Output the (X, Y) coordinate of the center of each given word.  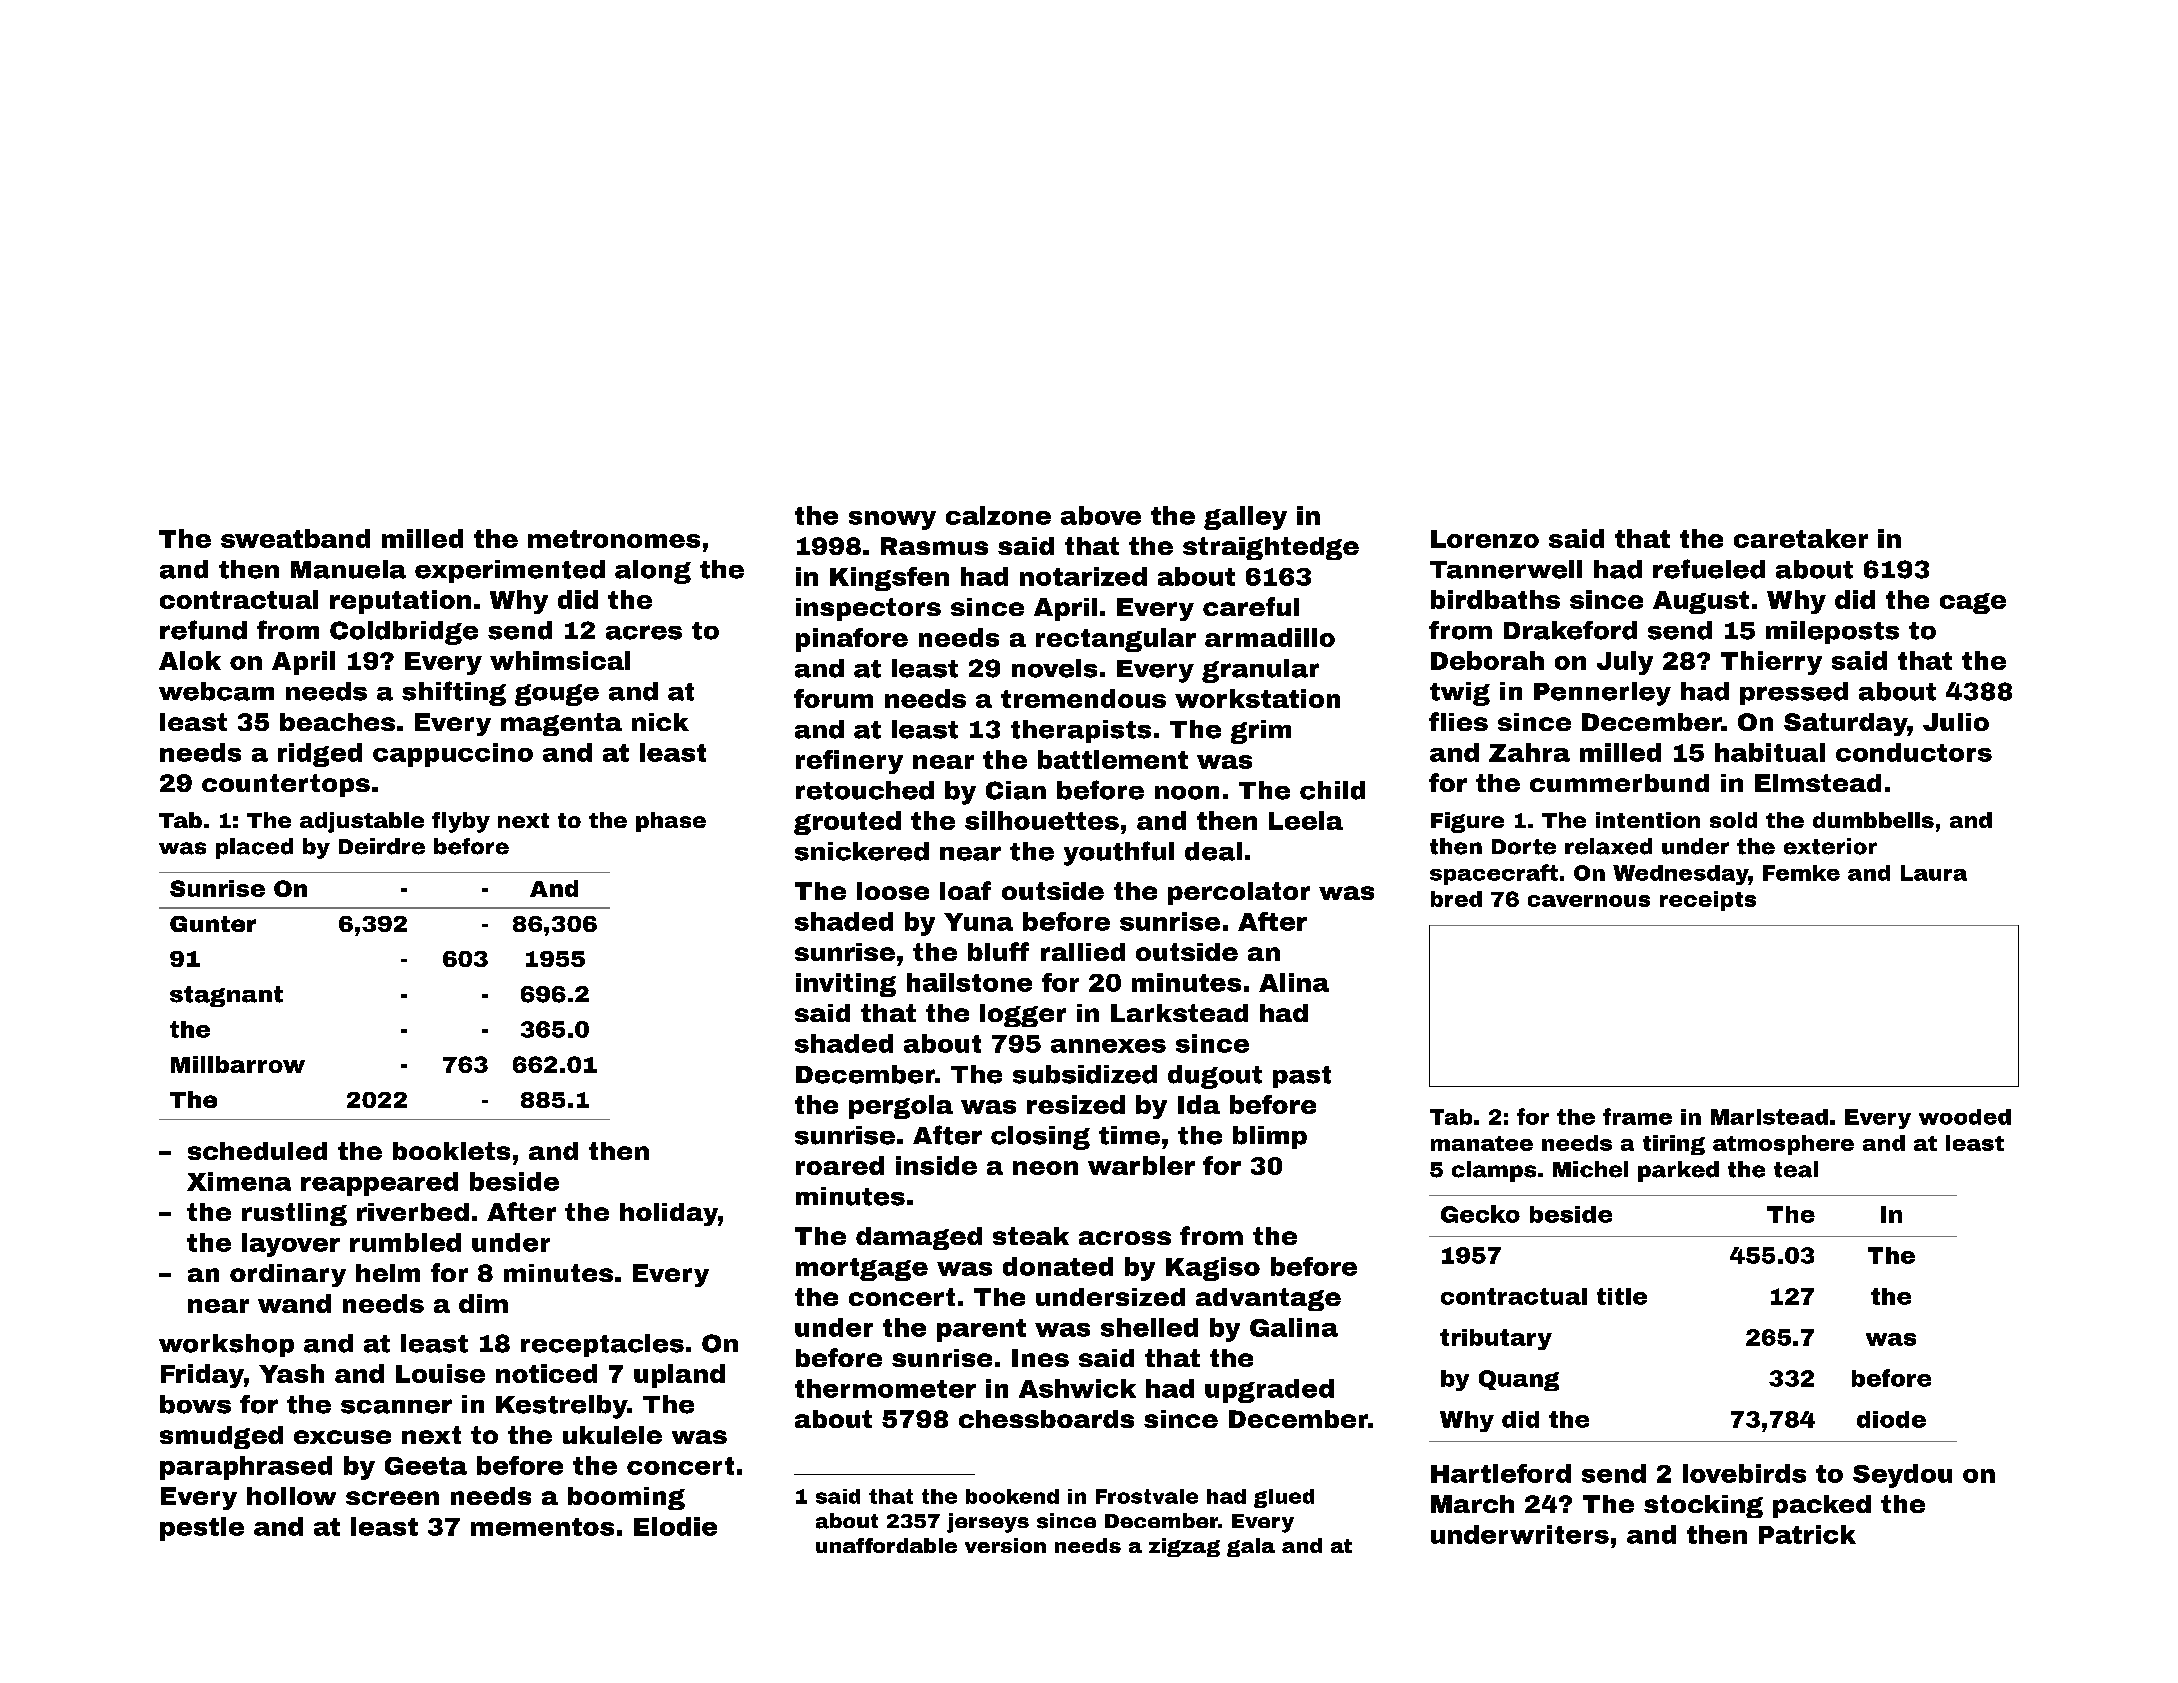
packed (1822, 1506)
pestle (202, 1529)
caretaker (1801, 538)
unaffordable (886, 1545)
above (1101, 515)
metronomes (614, 539)
